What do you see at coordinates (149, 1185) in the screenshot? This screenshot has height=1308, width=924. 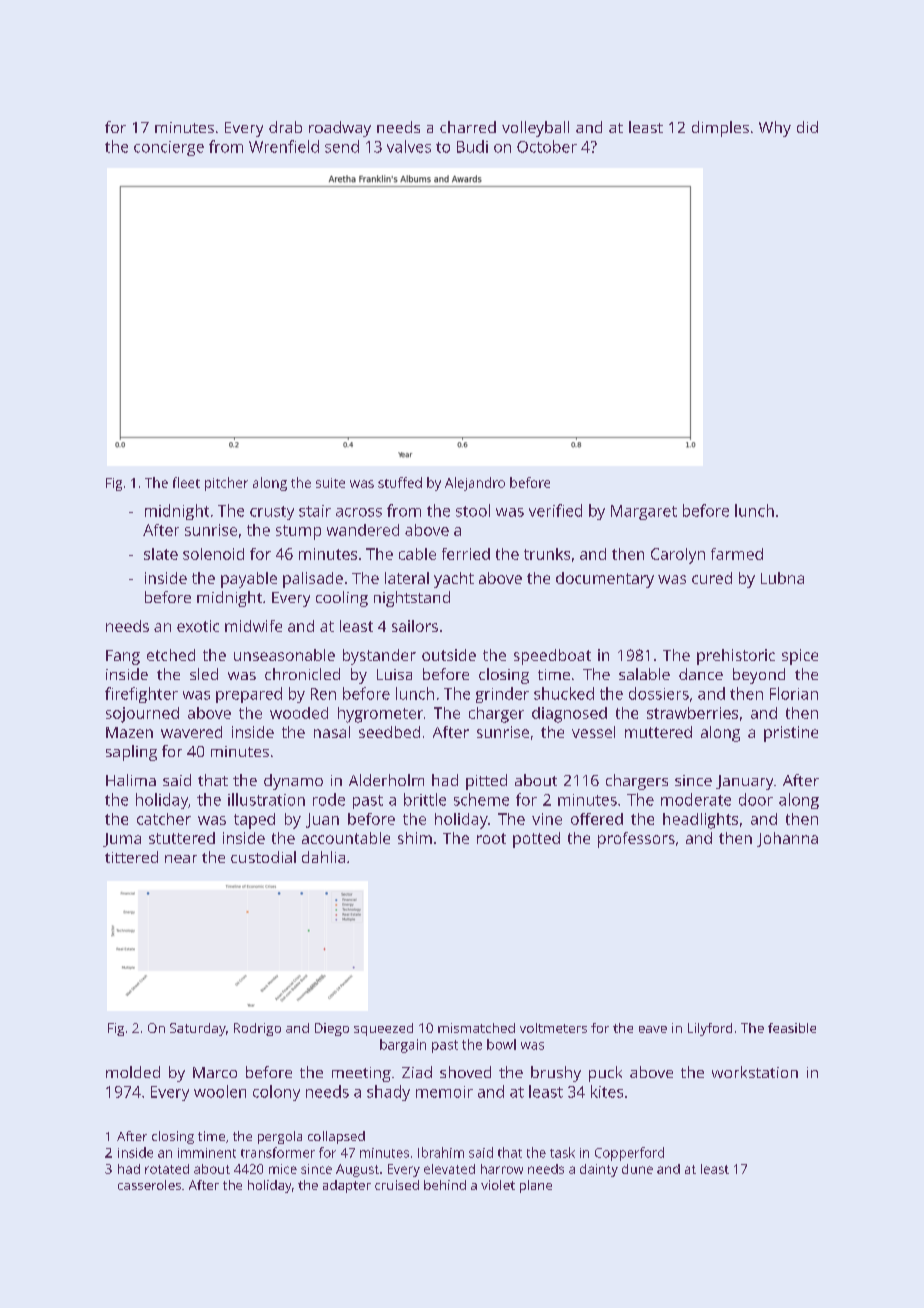 I see `casseroles` at bounding box center [149, 1185].
